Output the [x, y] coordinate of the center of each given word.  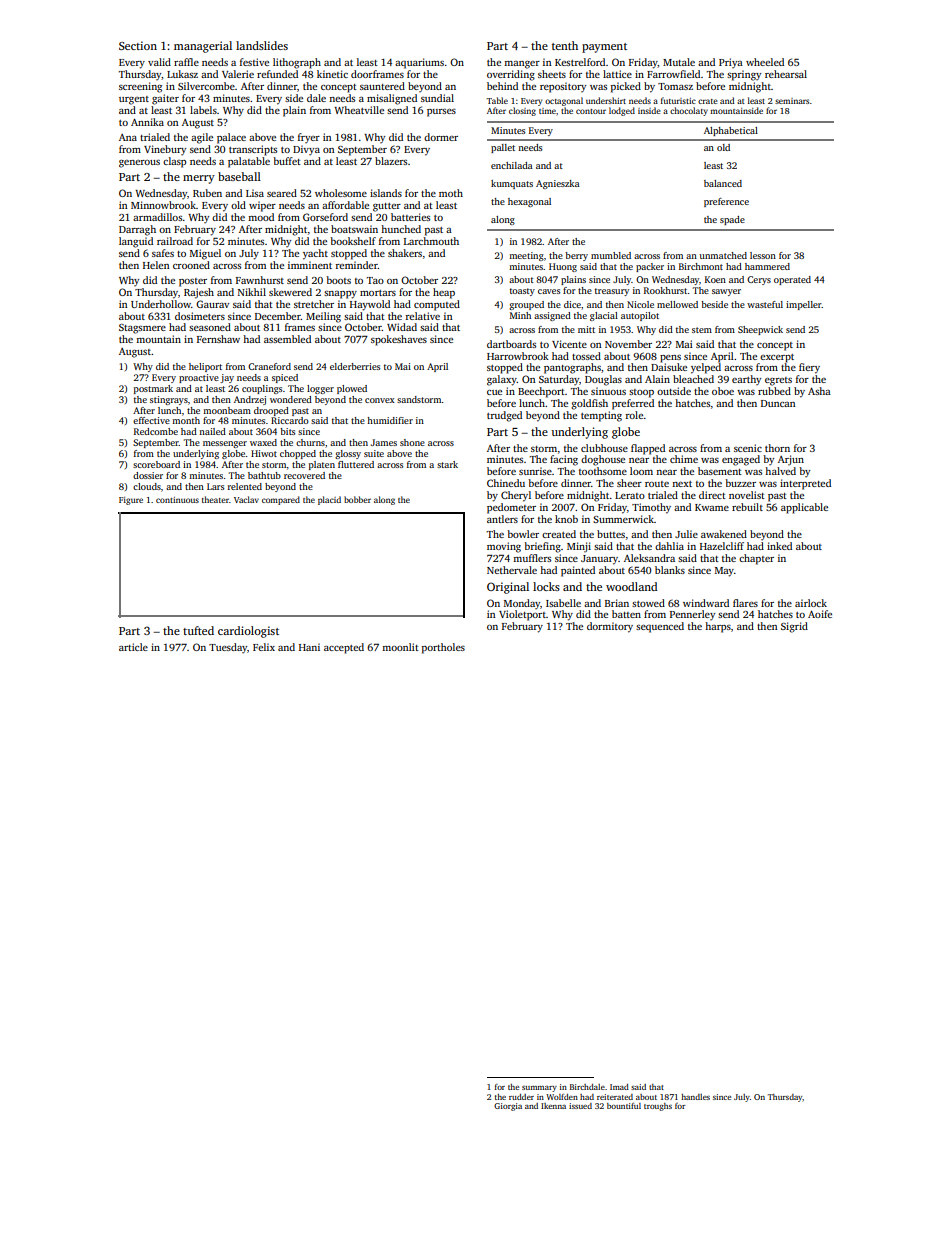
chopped [298, 454]
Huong [563, 267]
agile [202, 138]
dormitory [610, 627]
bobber [357, 499]
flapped [648, 449]
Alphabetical [731, 131]
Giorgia [508, 1107]
